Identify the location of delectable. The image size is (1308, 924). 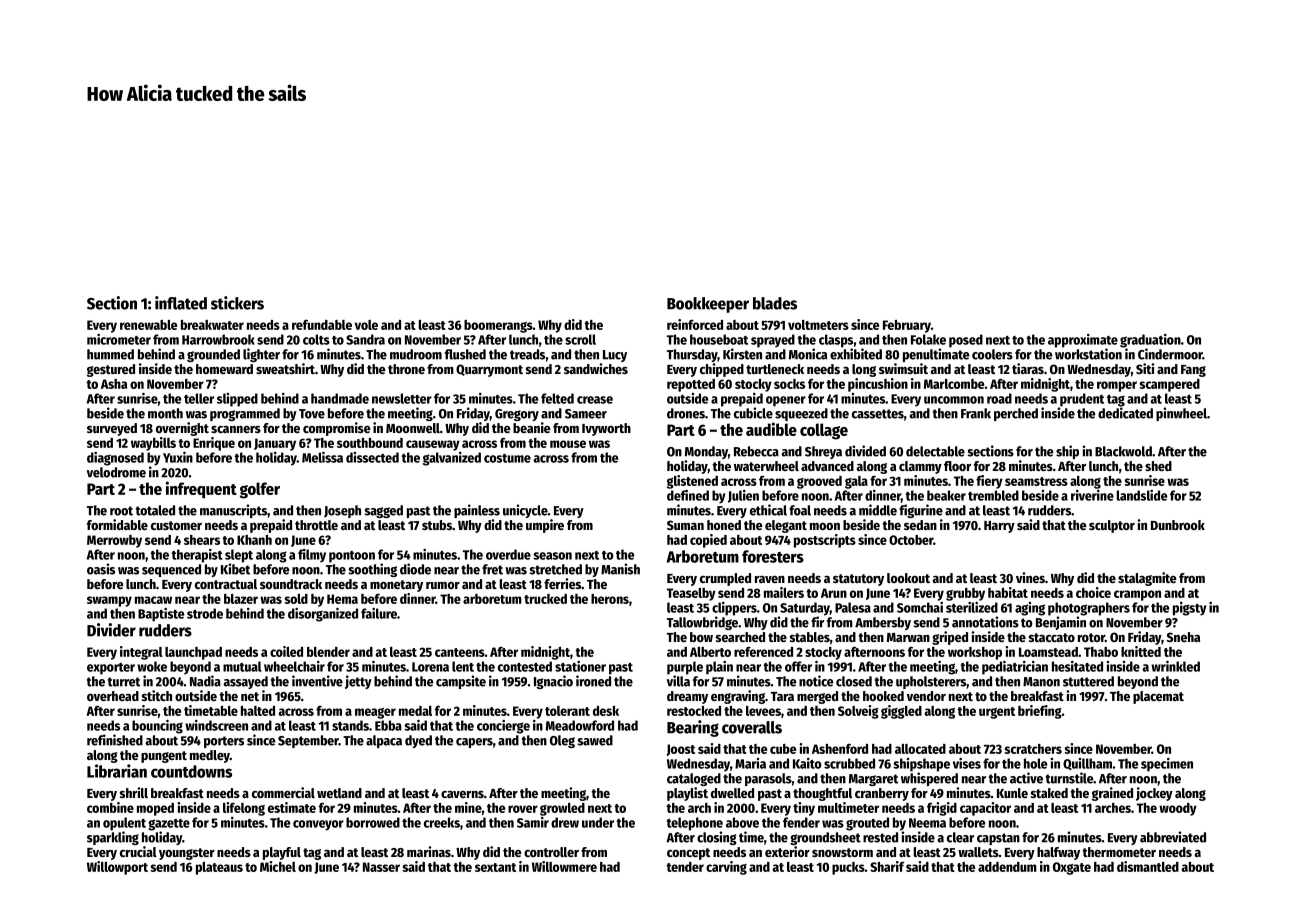
(935, 451).
